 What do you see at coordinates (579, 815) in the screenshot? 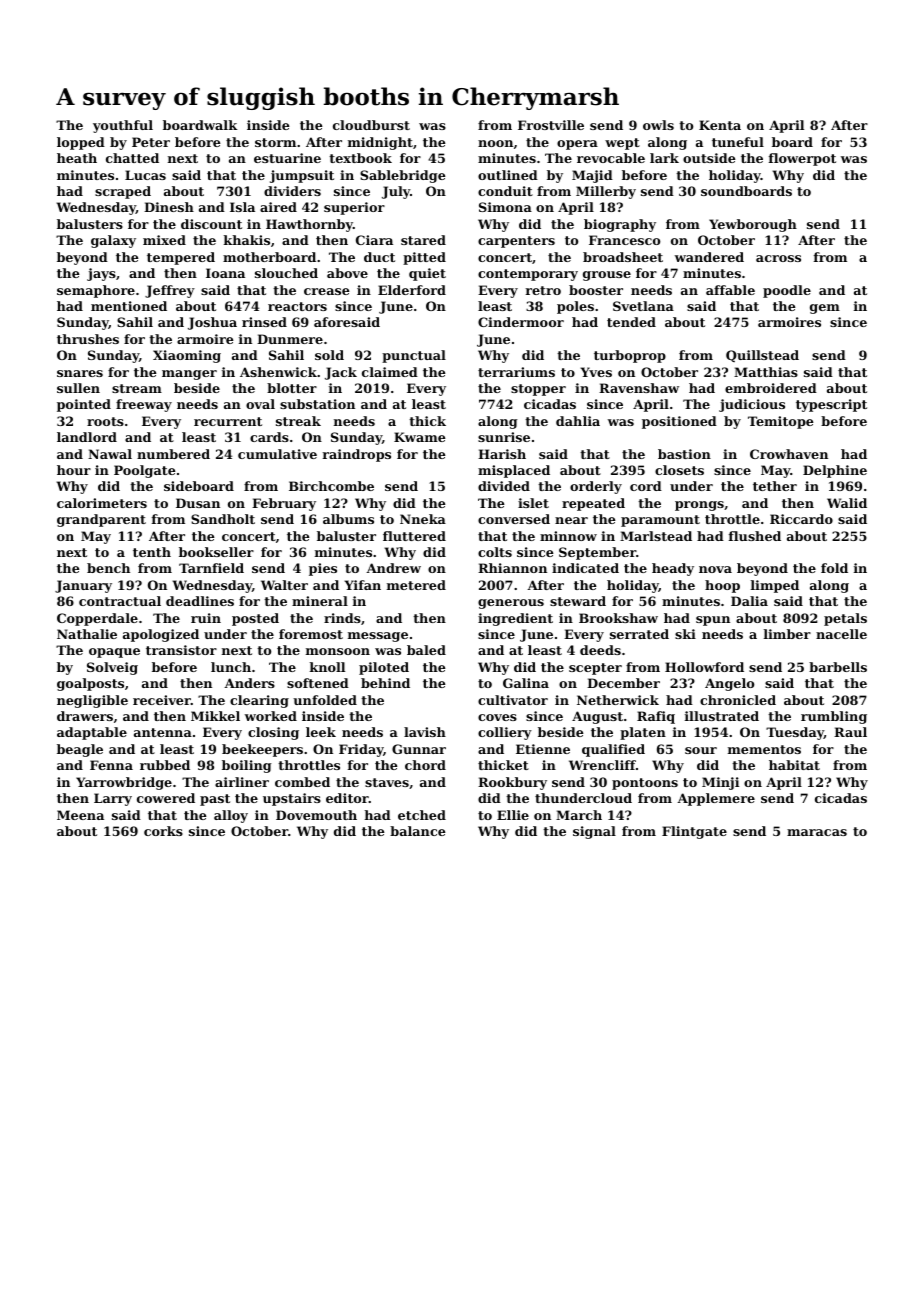
I see `March` at bounding box center [579, 815].
